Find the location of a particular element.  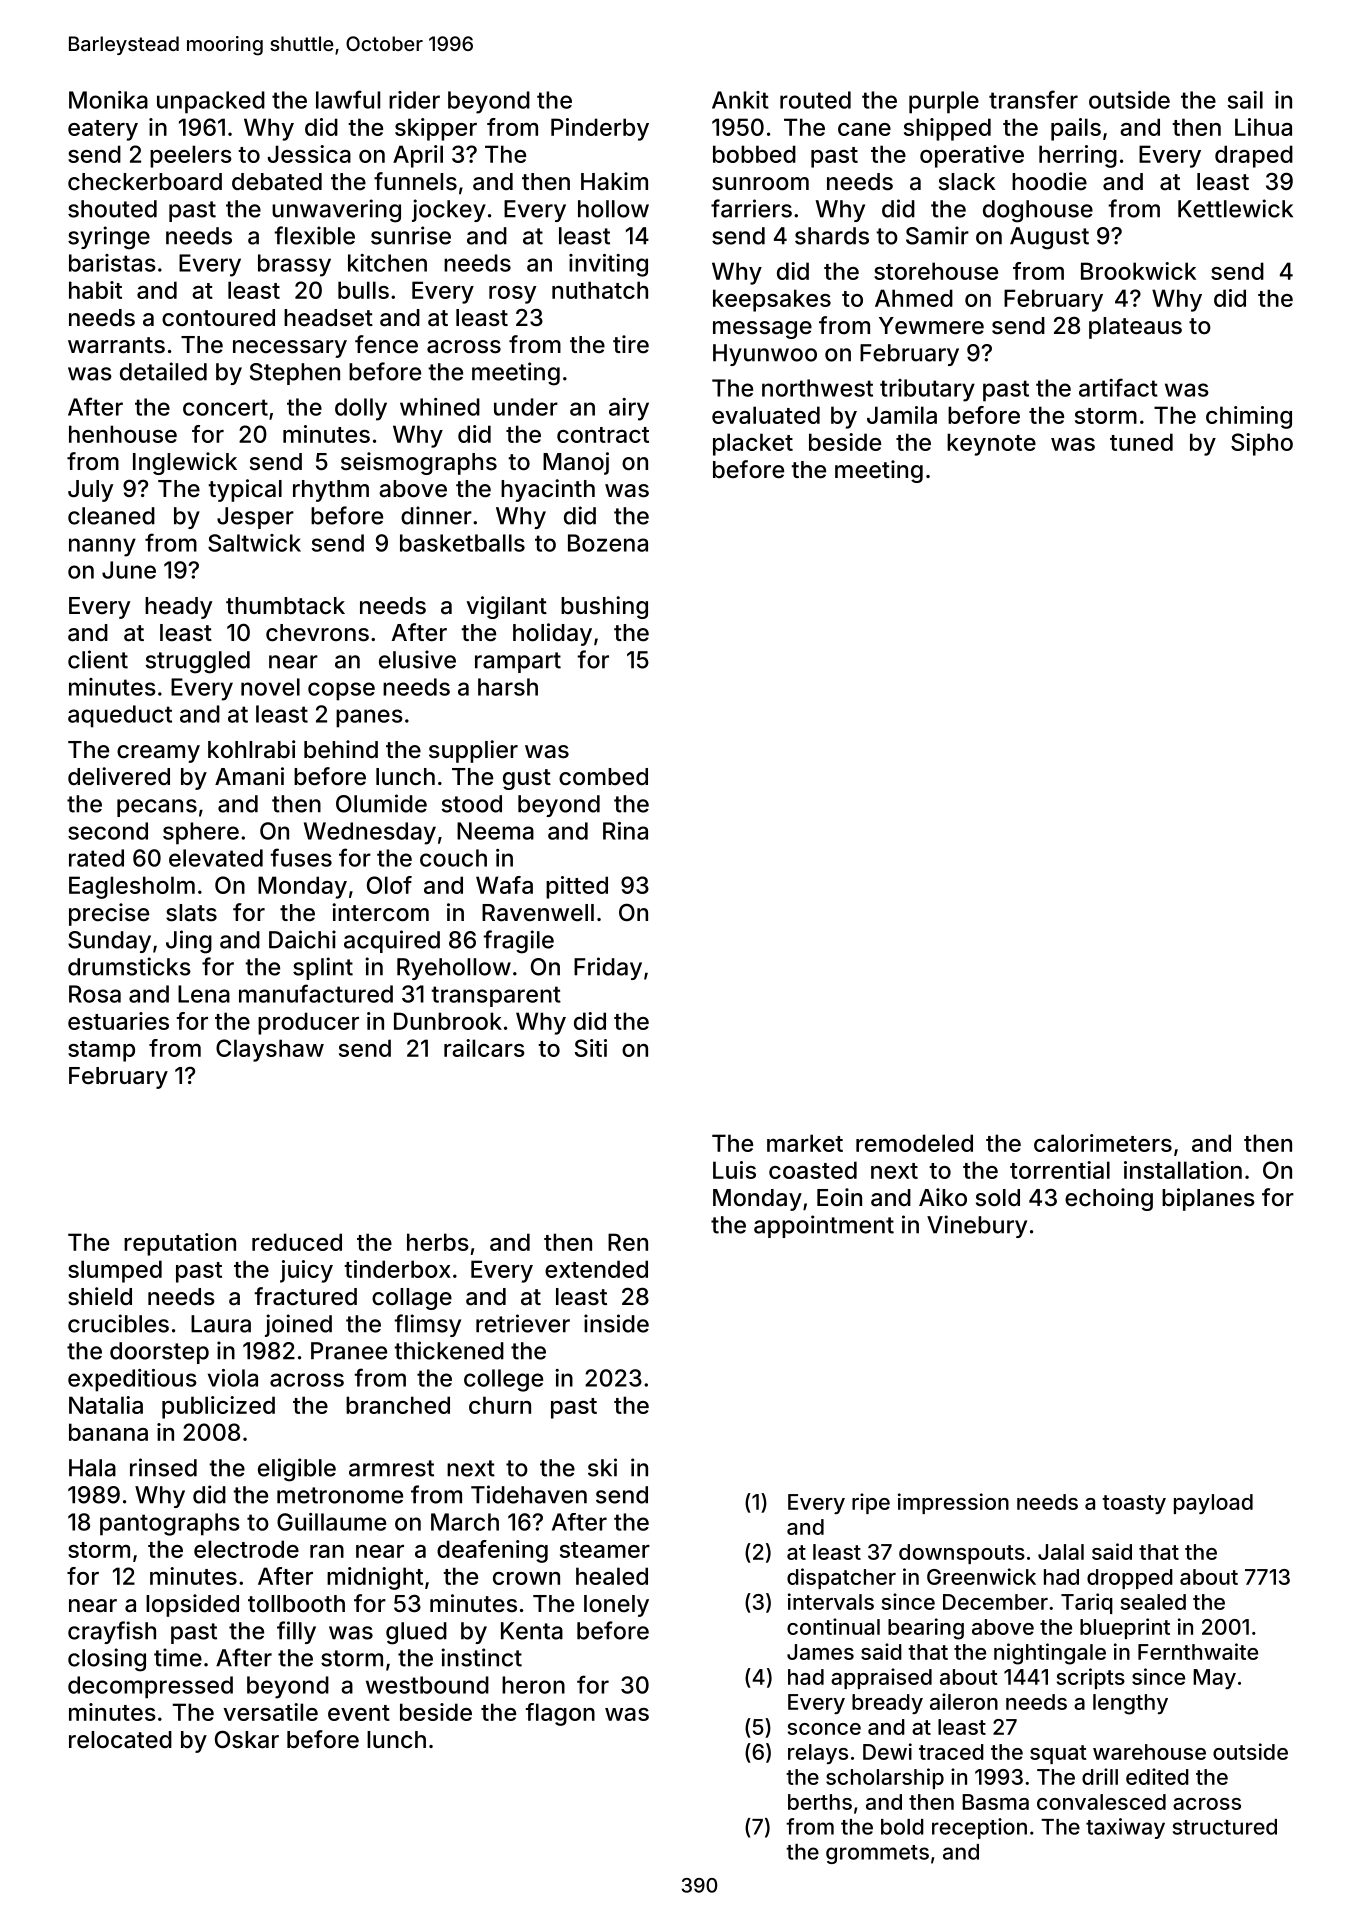

grommets is located at coordinates (877, 1854).
